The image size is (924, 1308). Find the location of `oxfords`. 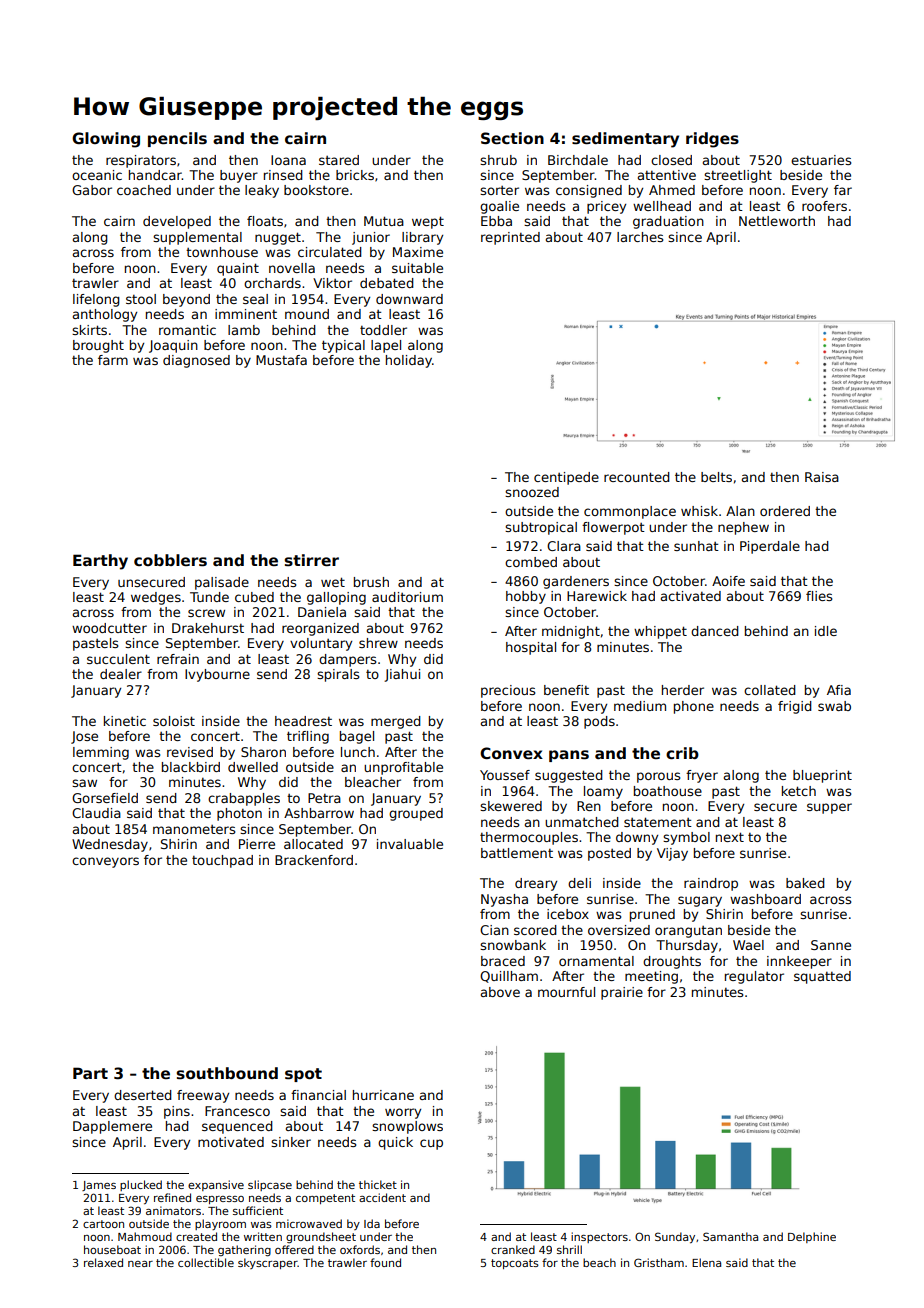

oxfords is located at coordinates (360, 1249).
